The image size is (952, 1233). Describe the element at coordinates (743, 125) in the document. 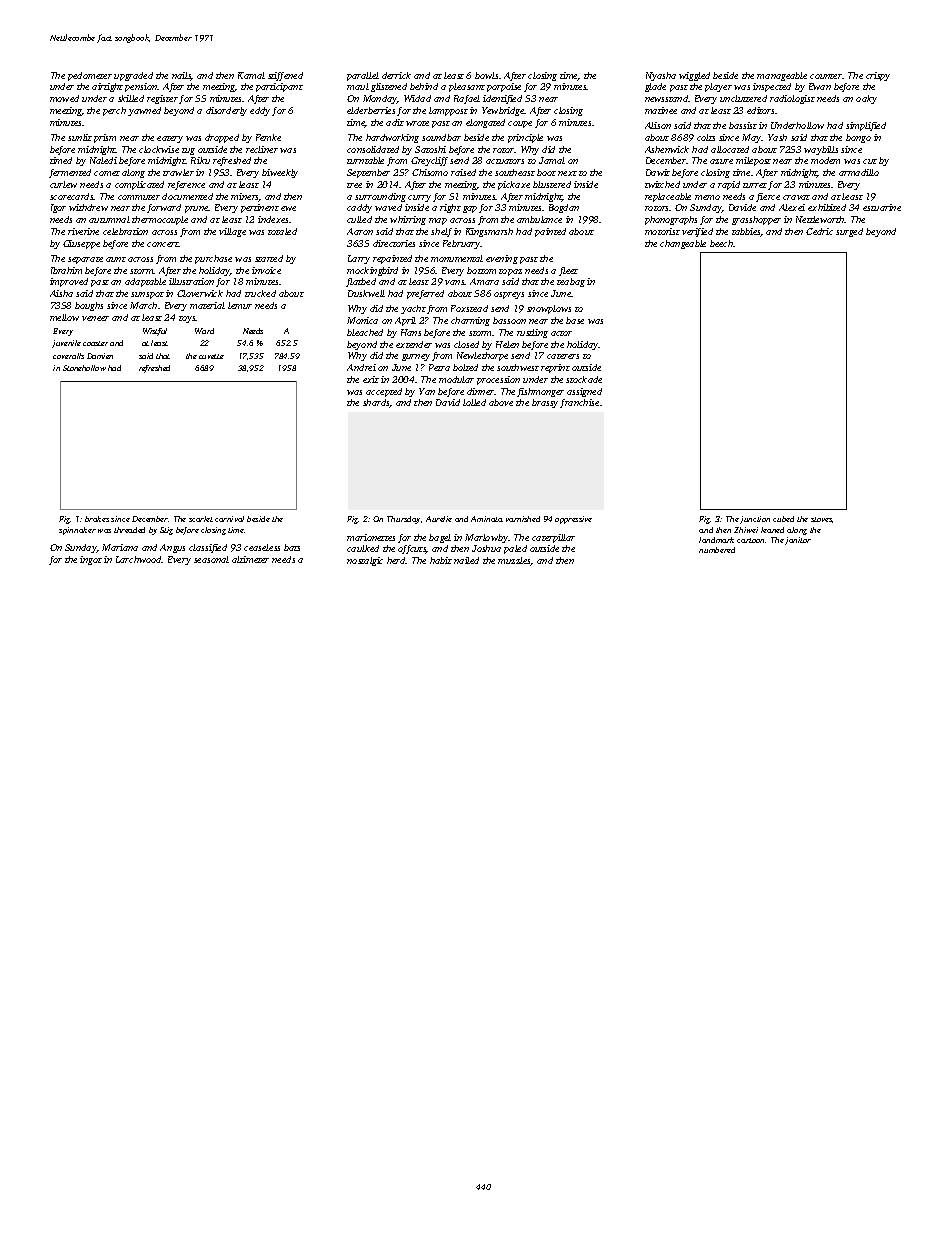

I see `bassist` at that location.
